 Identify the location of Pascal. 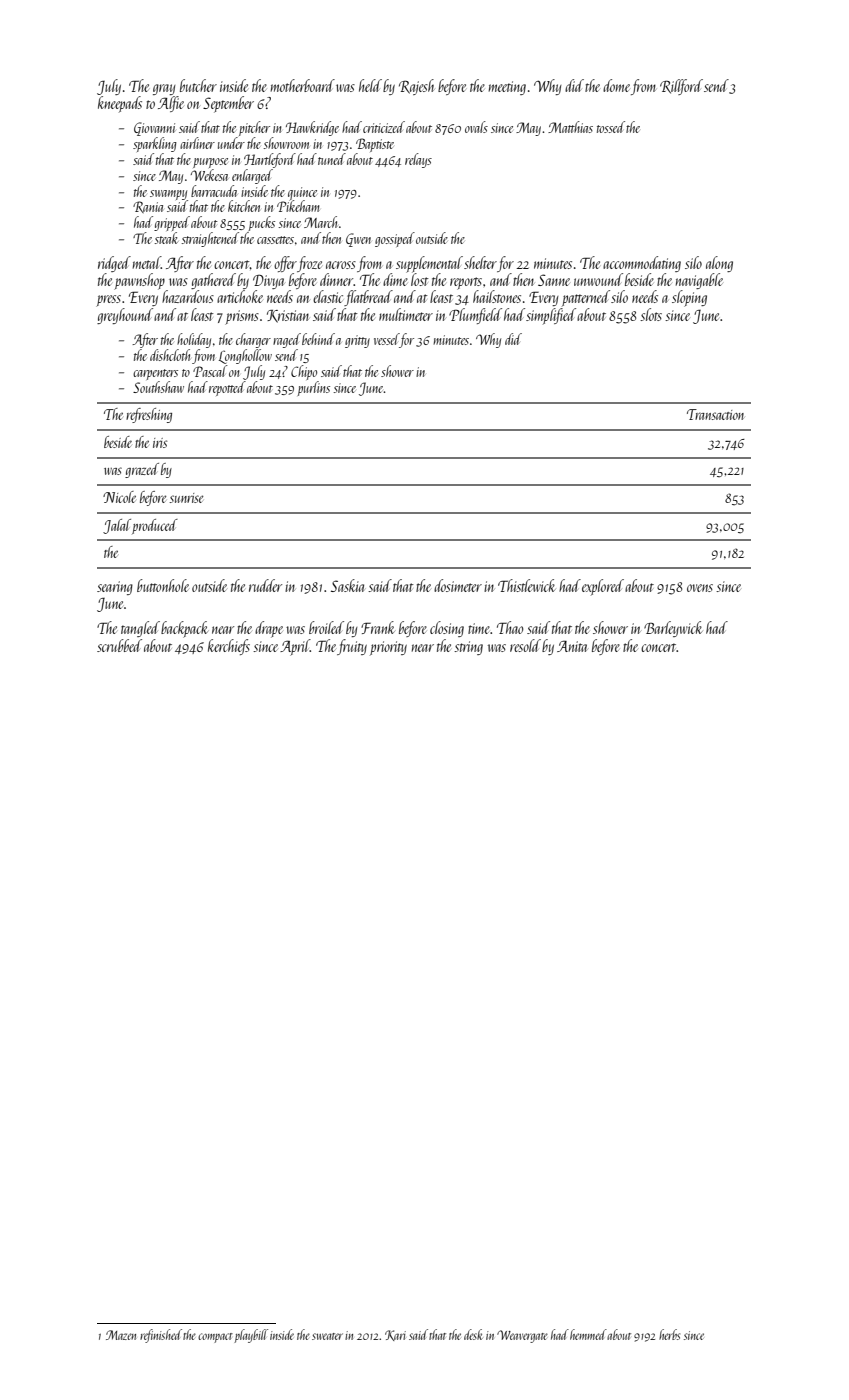
(210, 371).
